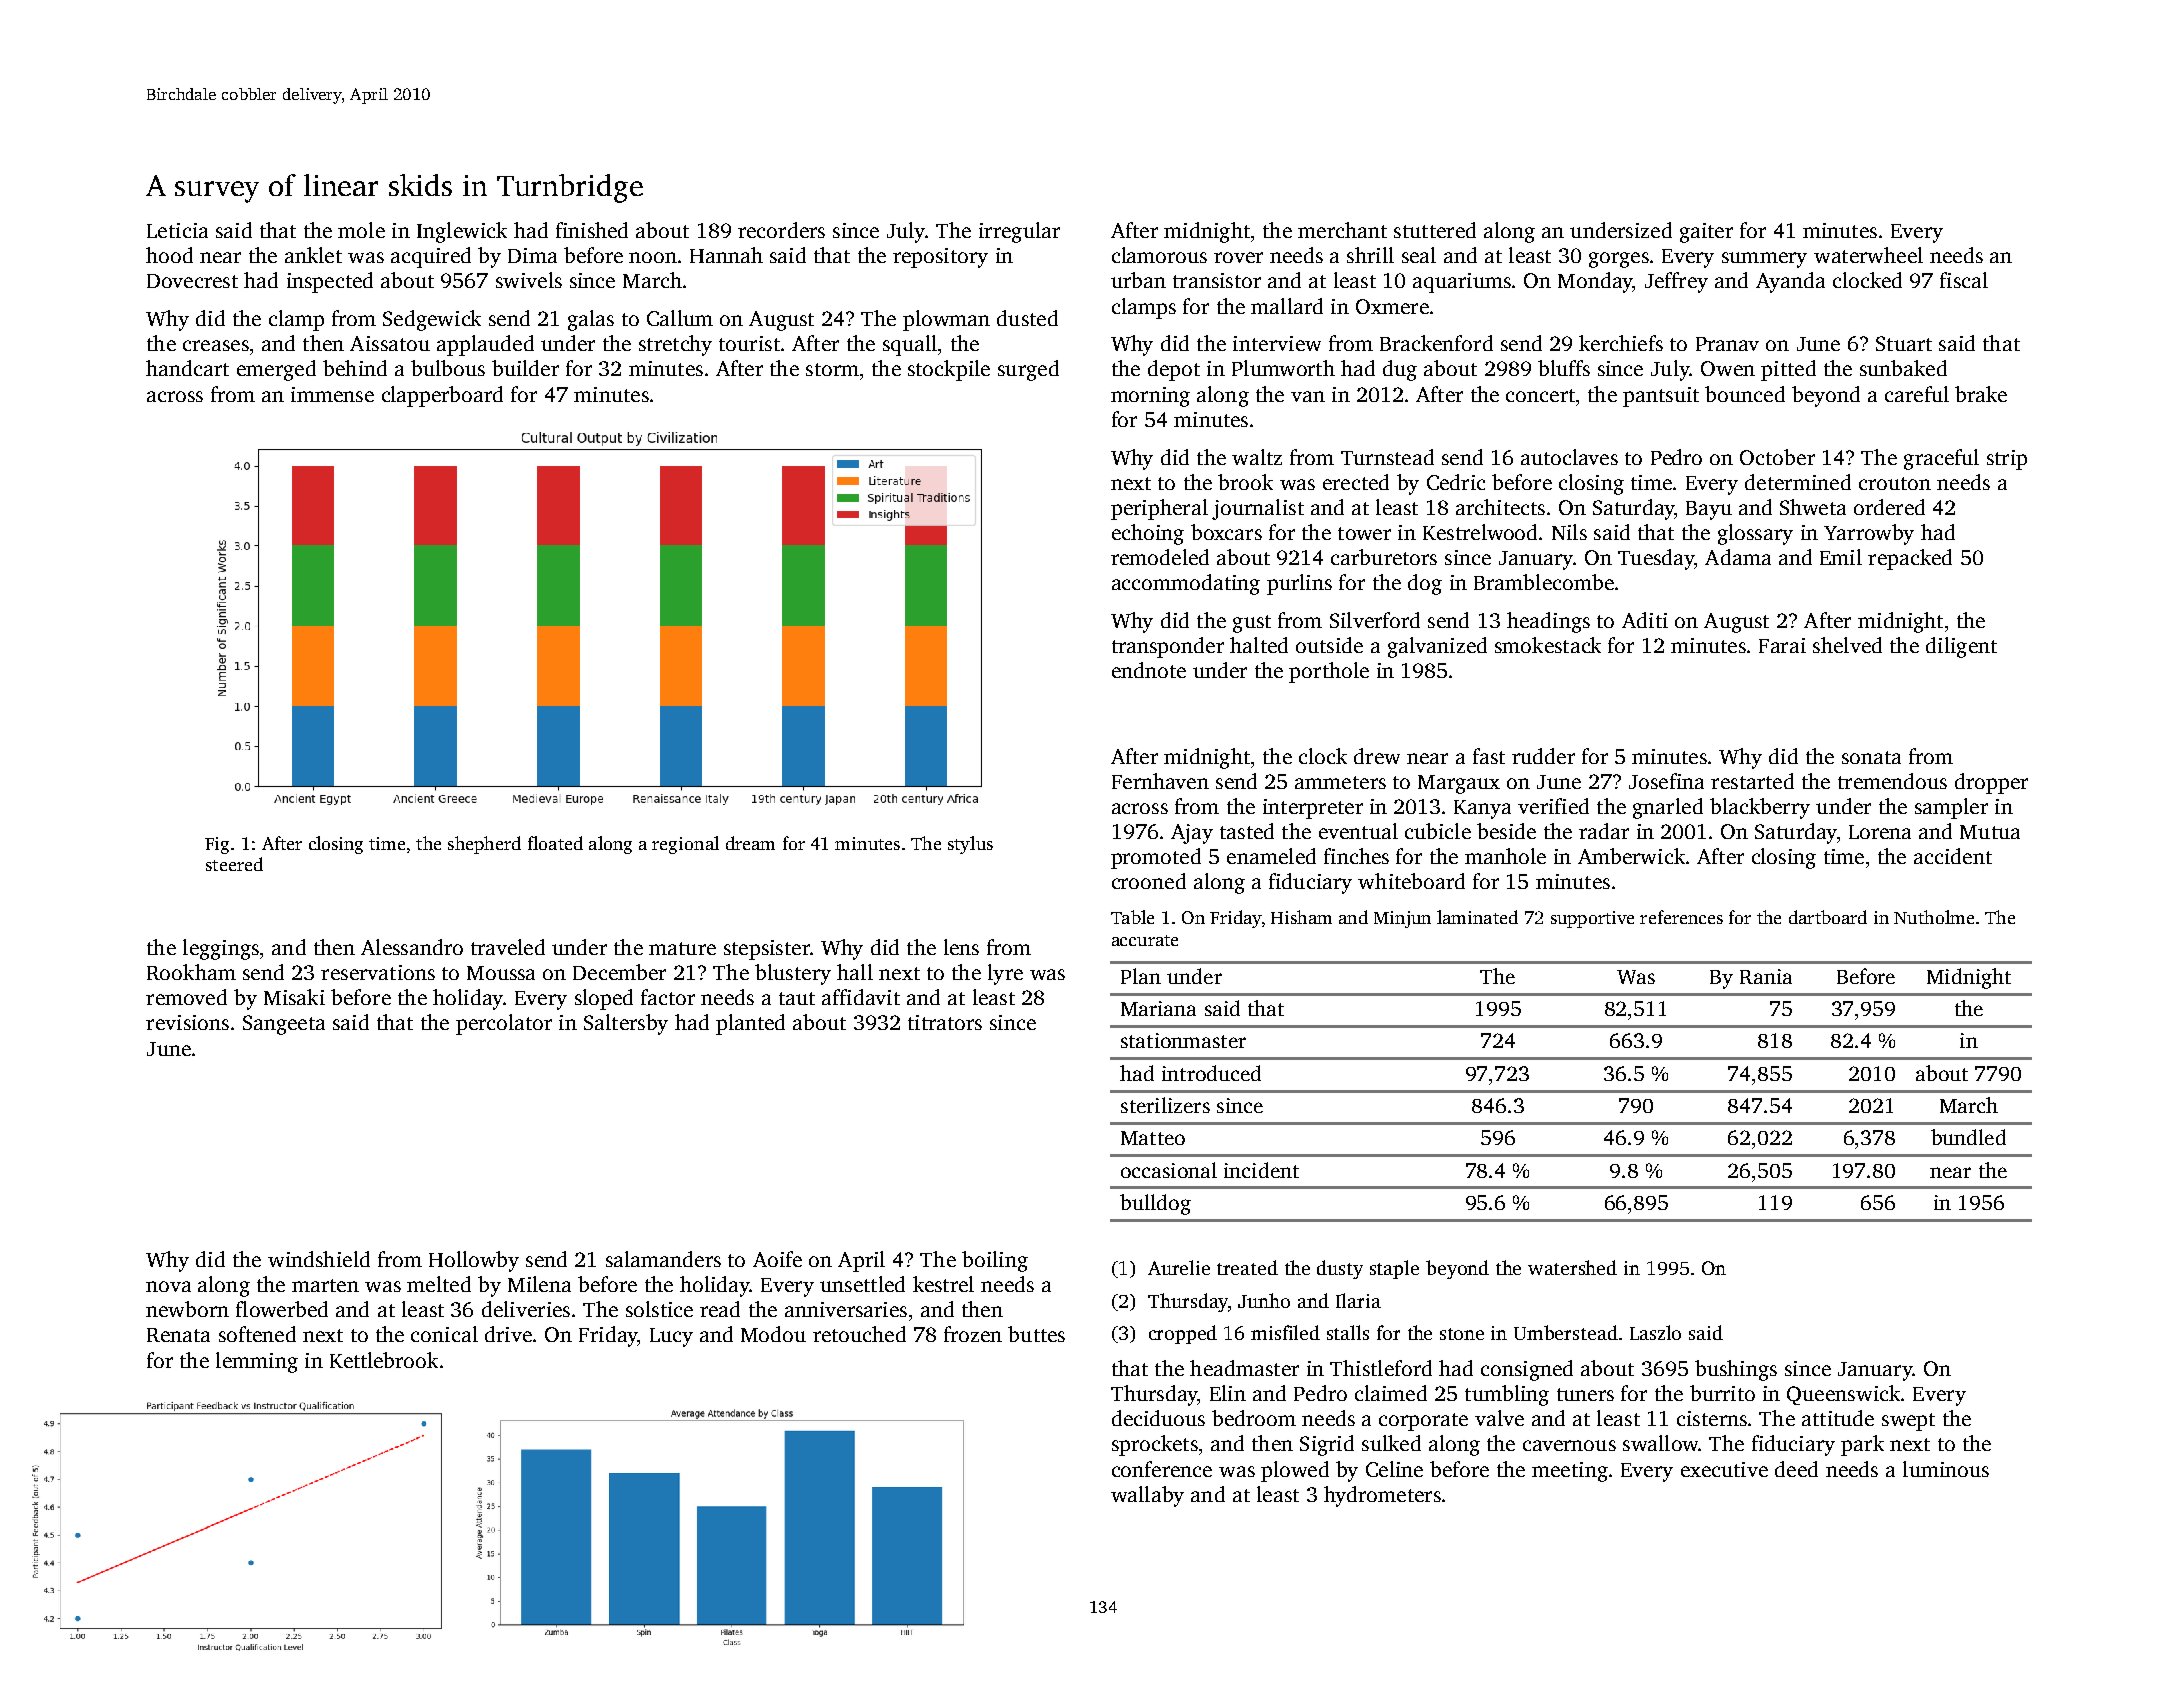 Image resolution: width=2178 pixels, height=1683 pixels. What do you see at coordinates (257, 1362) in the document?
I see `lemming` at bounding box center [257, 1362].
